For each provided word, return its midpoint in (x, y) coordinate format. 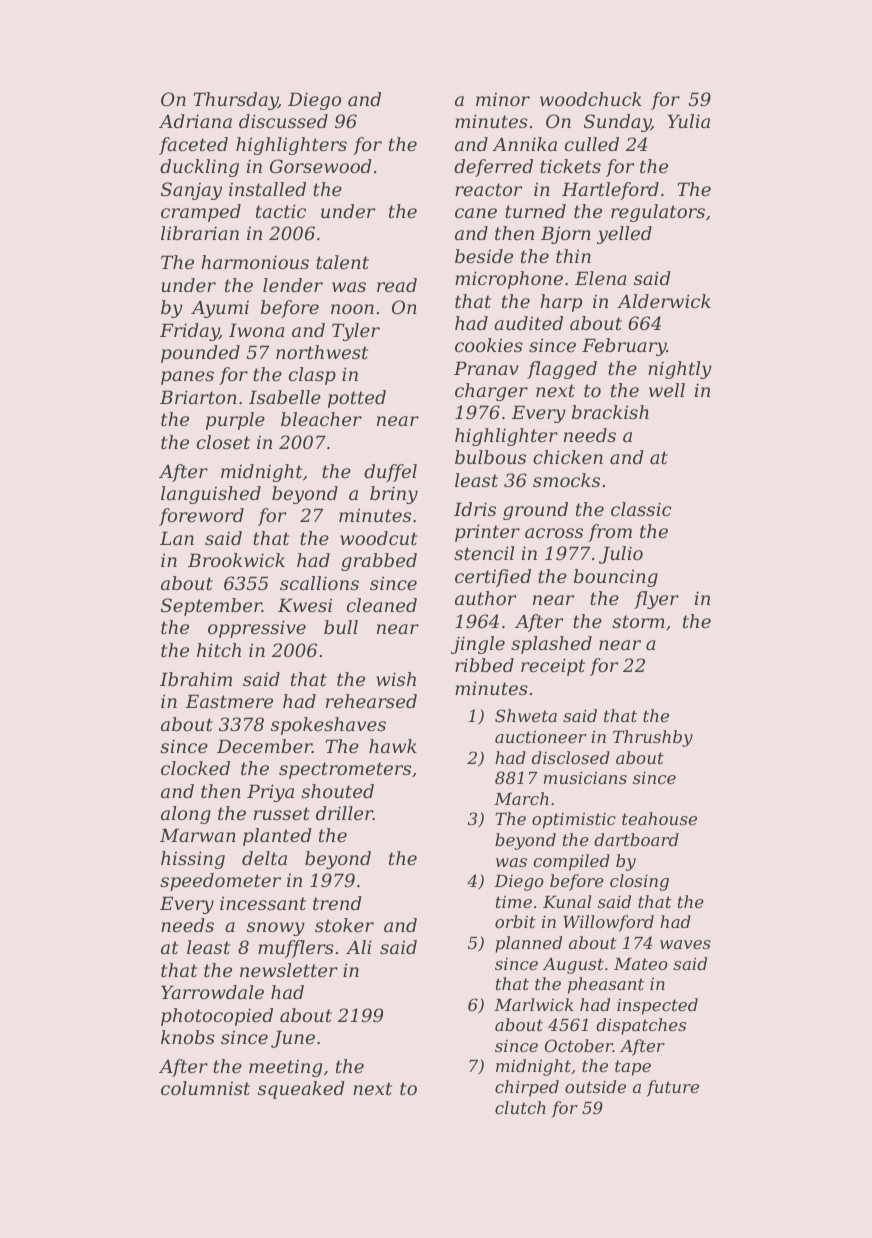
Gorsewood (321, 166)
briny (394, 495)
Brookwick (236, 560)
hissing (193, 860)
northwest (322, 352)
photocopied (217, 1017)
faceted (193, 146)
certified (493, 578)
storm (638, 621)
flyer (656, 600)
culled (592, 144)
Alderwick (664, 301)
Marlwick (534, 1004)
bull (341, 627)
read (397, 285)
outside (595, 1086)
